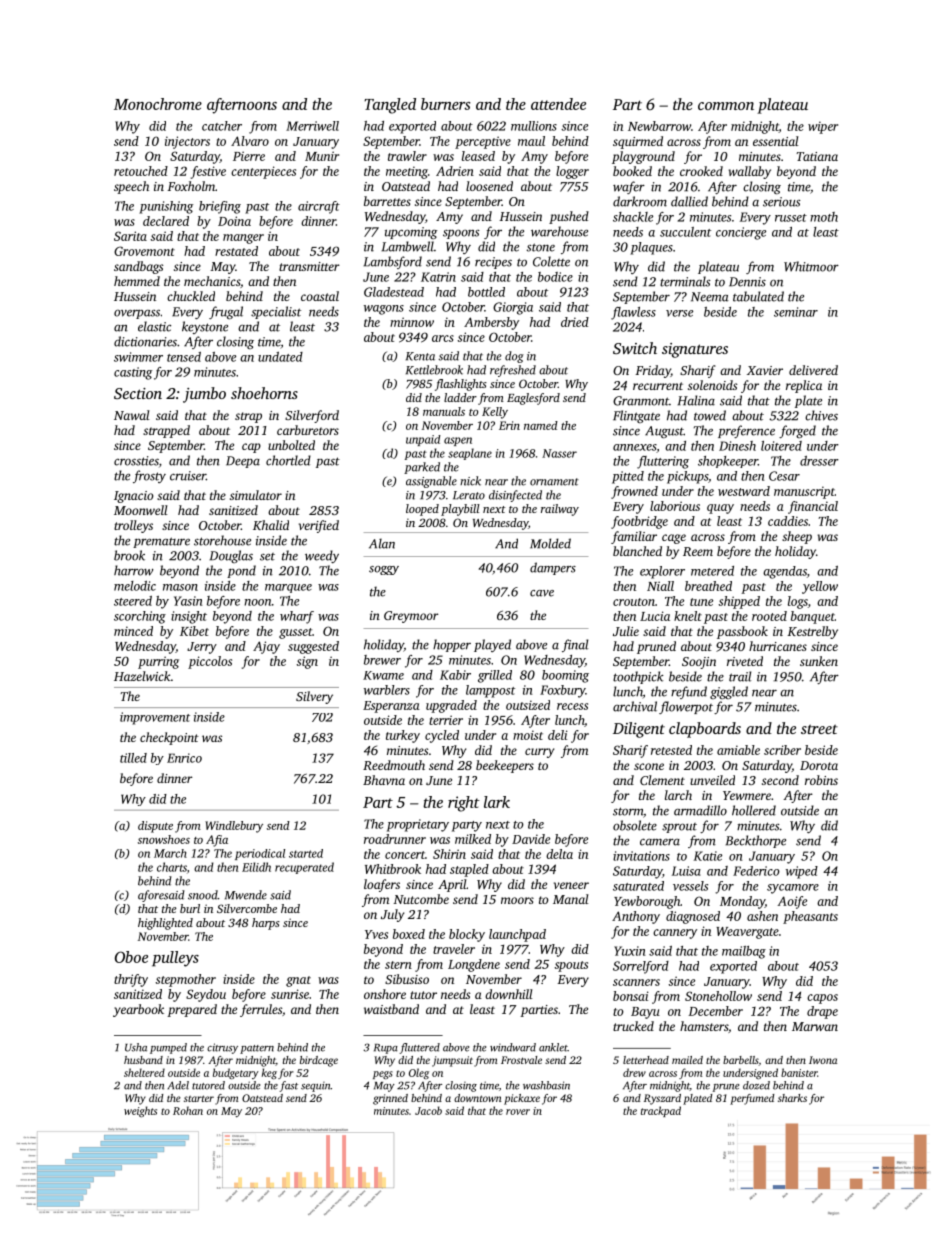 Image resolution: width=952 pixels, height=1233 pixels. I want to click on pitted, so click(628, 477).
